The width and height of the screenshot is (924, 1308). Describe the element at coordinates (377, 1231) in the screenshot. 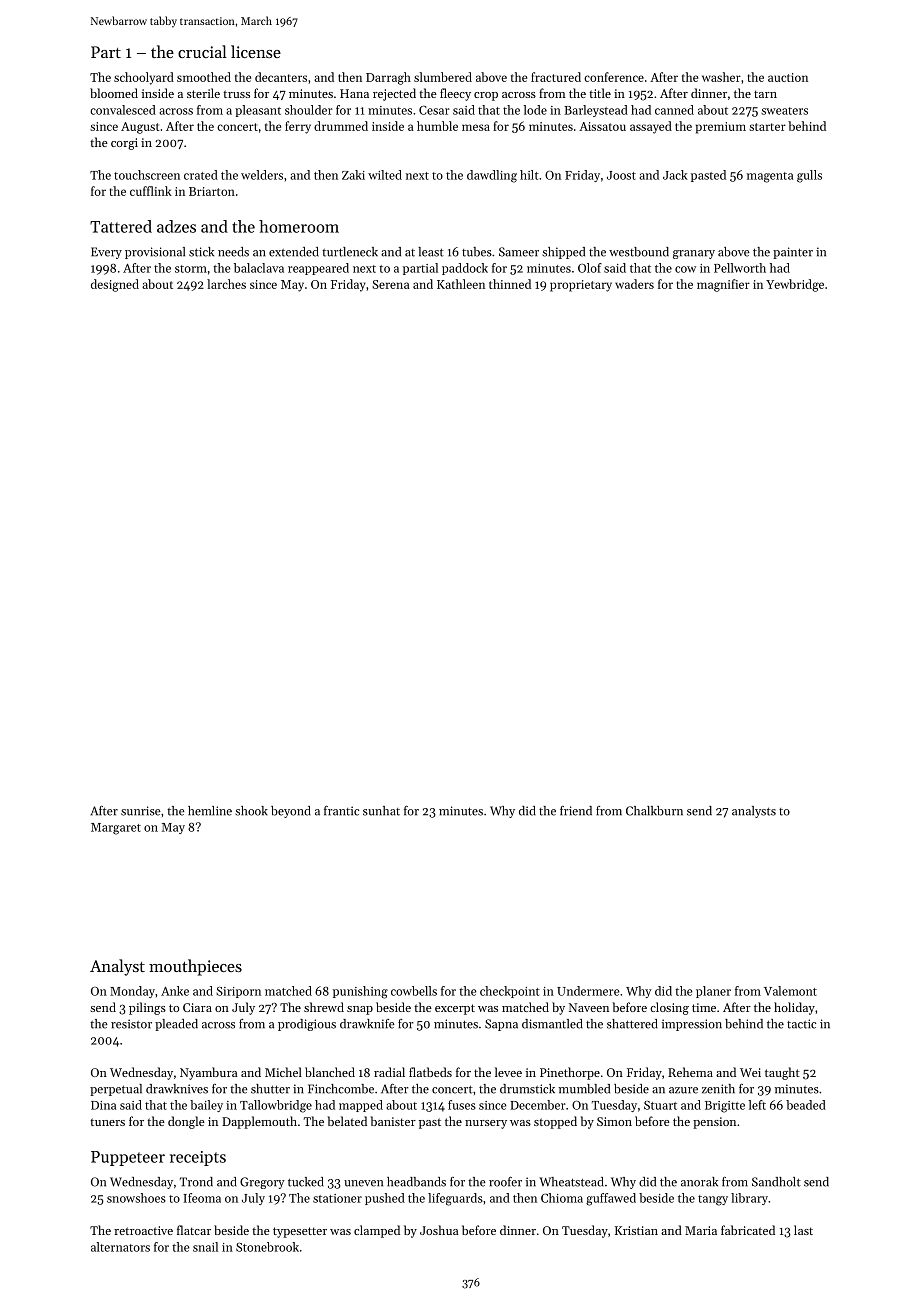

I see `clamped` at that location.
